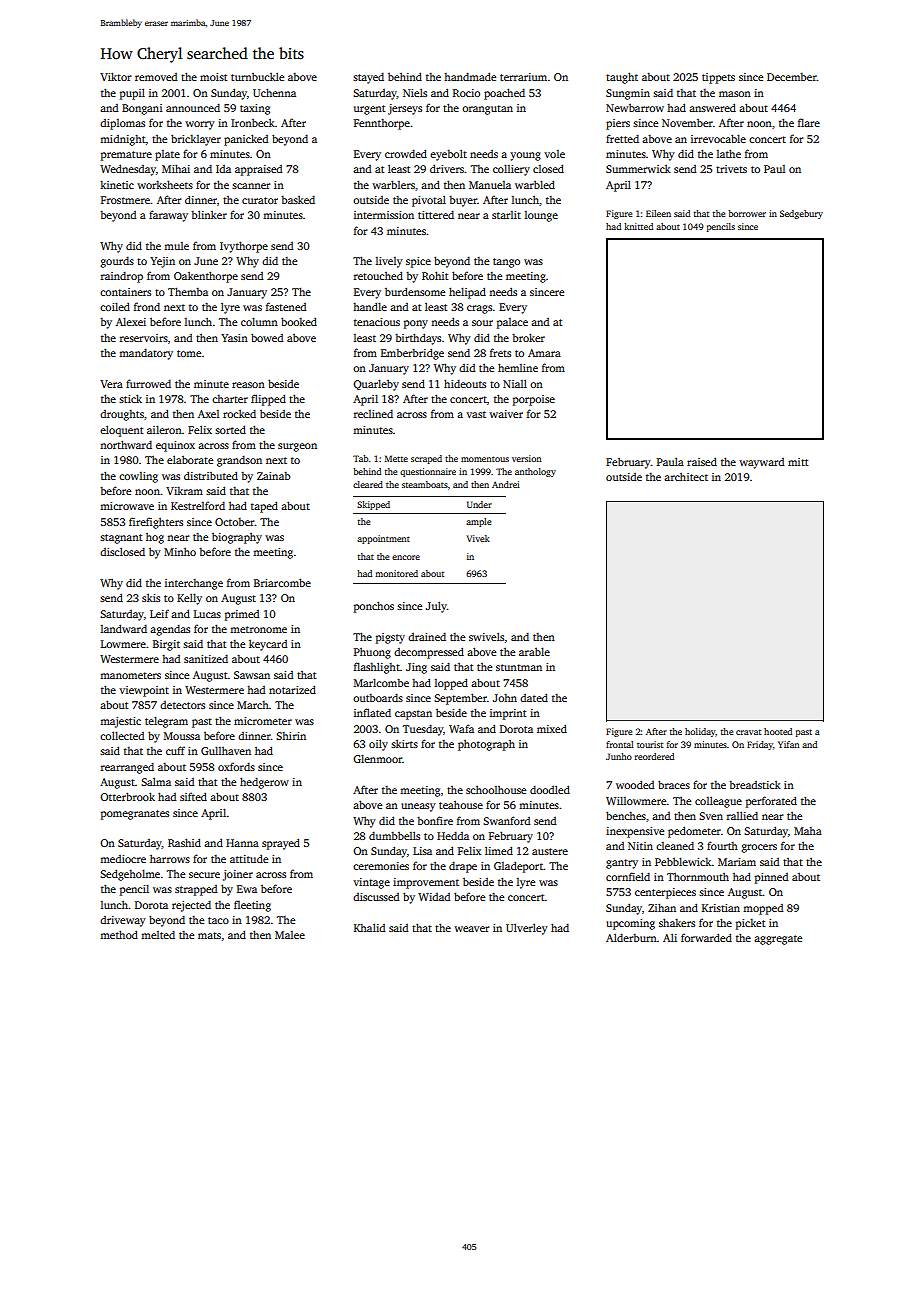 Image resolution: width=924 pixels, height=1308 pixels. What do you see at coordinates (378, 758) in the image?
I see `Glenmoor` at bounding box center [378, 758].
